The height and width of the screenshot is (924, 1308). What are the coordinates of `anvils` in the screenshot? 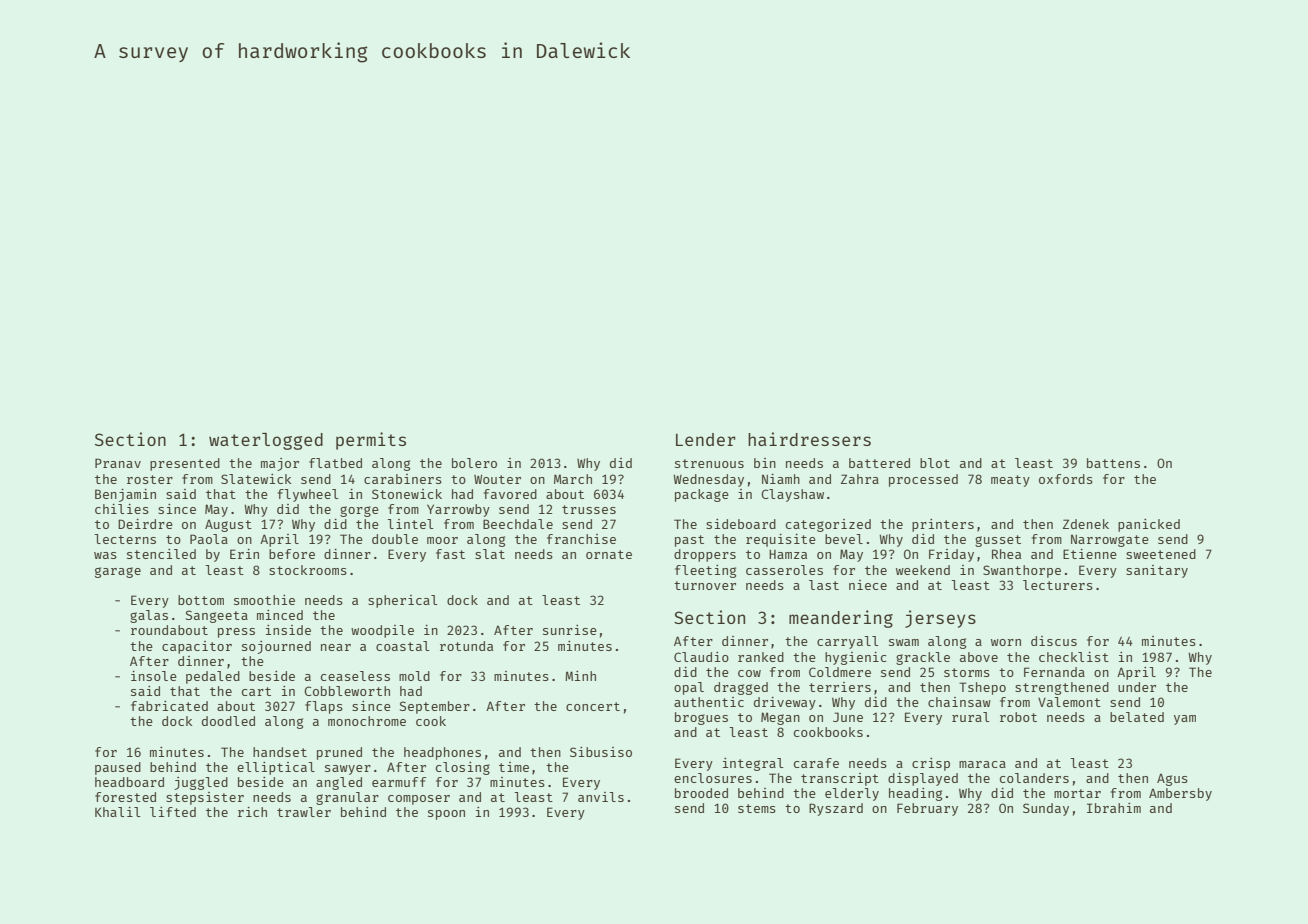 It's located at (601, 797).
